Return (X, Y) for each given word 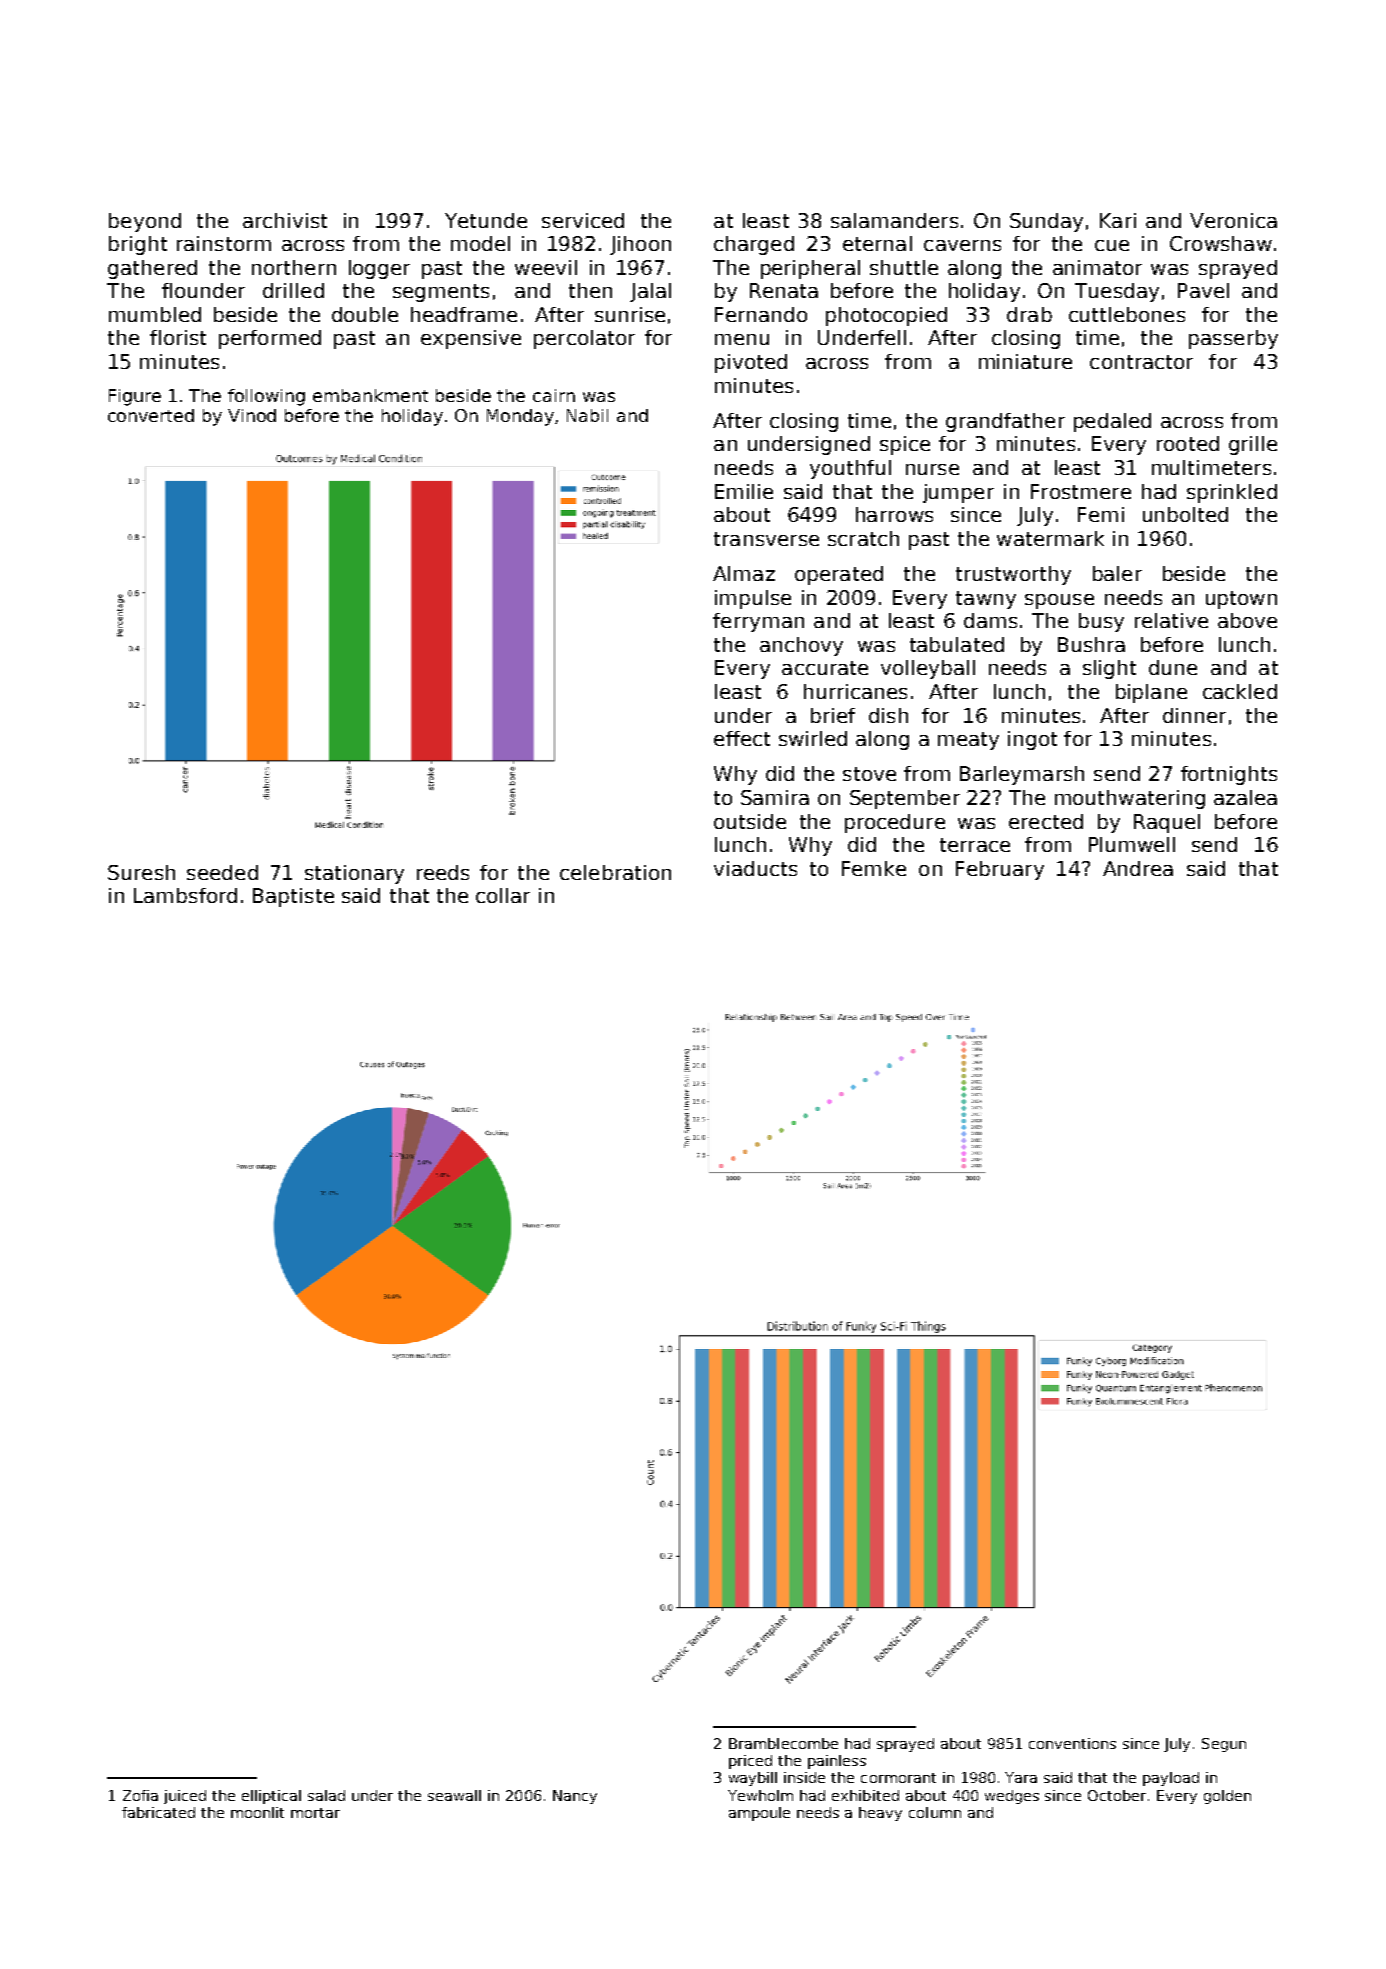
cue (1112, 245)
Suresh (141, 872)
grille (1253, 445)
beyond (145, 222)
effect (742, 738)
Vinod (252, 415)
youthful (850, 469)
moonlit (257, 1812)
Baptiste (293, 897)
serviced (583, 220)
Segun (1224, 1745)
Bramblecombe (783, 1743)
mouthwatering (1130, 799)
